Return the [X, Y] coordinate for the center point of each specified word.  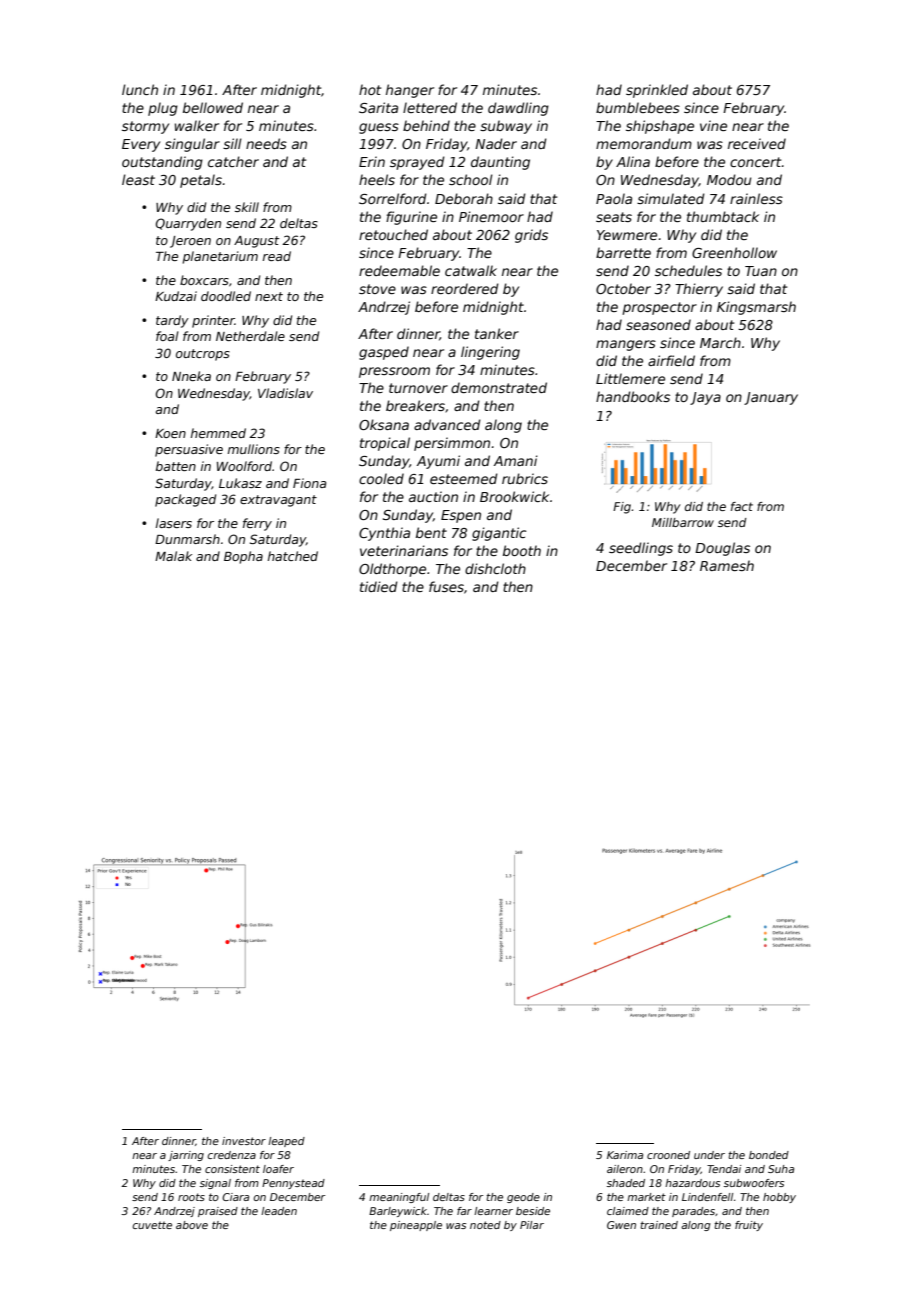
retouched [393, 234]
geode [523, 1198]
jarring [186, 1156]
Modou [729, 179]
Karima [625, 1155]
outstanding [162, 163]
